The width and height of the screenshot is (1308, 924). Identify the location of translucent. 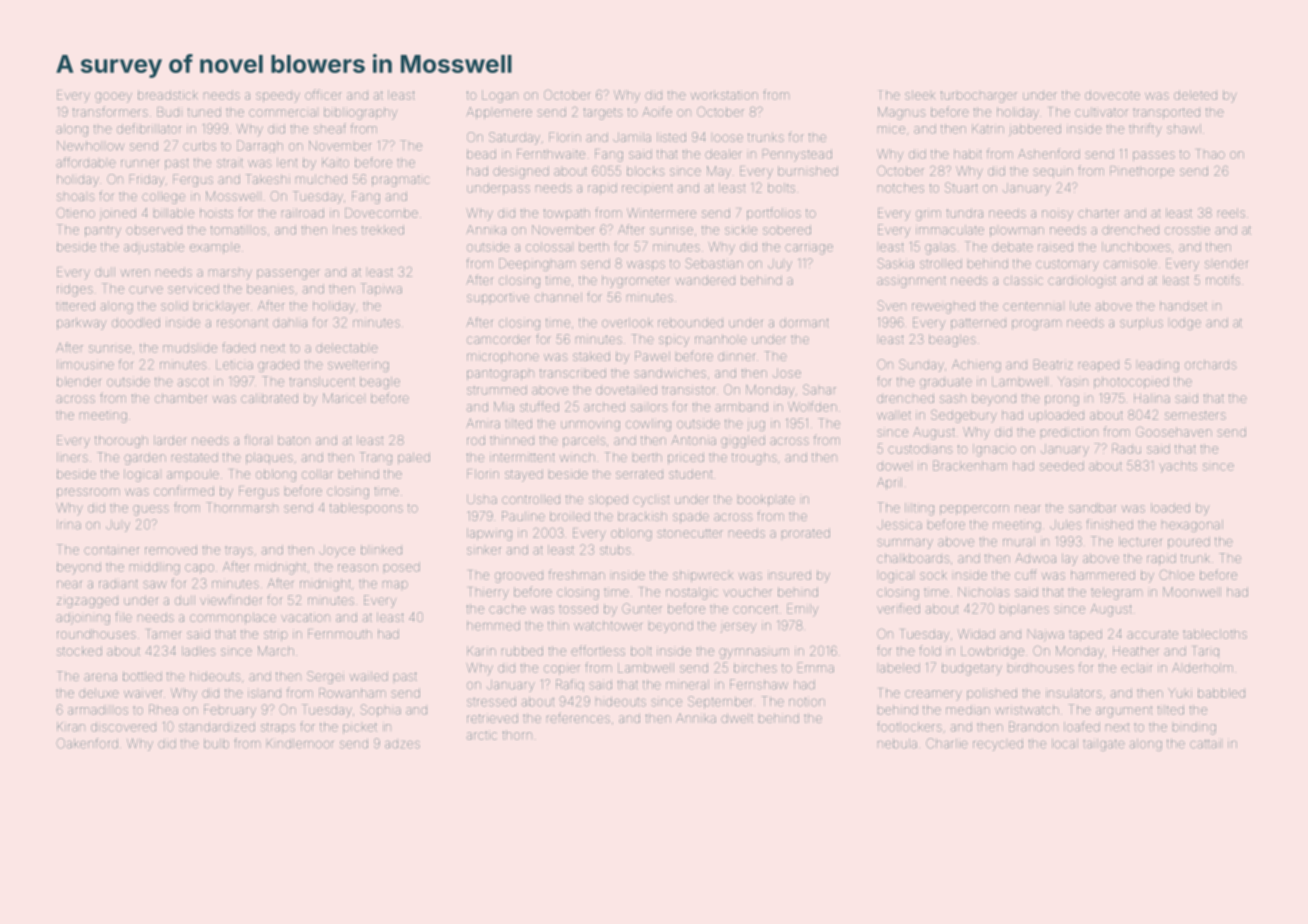
(322, 382).
